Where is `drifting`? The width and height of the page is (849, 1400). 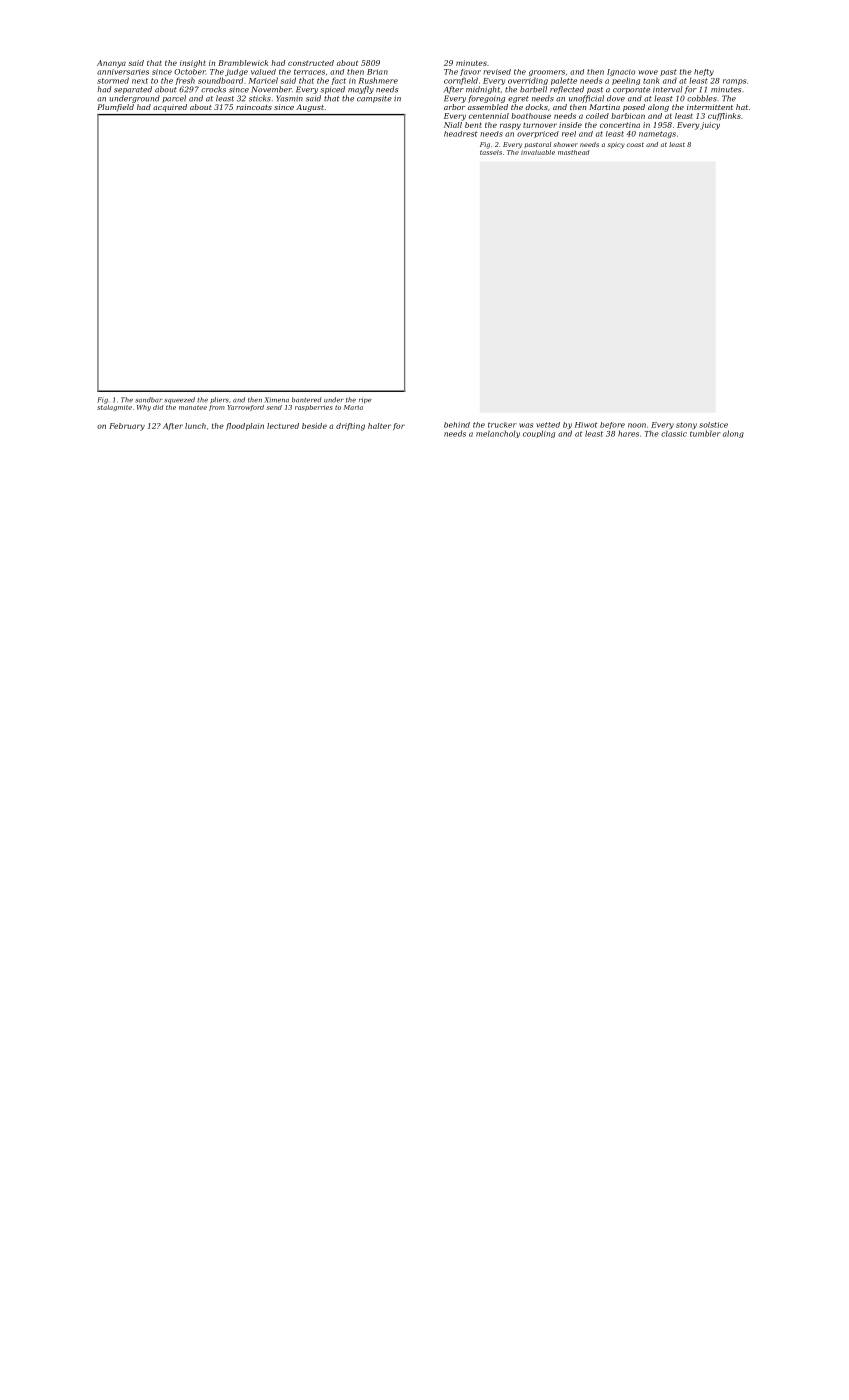
drifting is located at coordinates (350, 427).
